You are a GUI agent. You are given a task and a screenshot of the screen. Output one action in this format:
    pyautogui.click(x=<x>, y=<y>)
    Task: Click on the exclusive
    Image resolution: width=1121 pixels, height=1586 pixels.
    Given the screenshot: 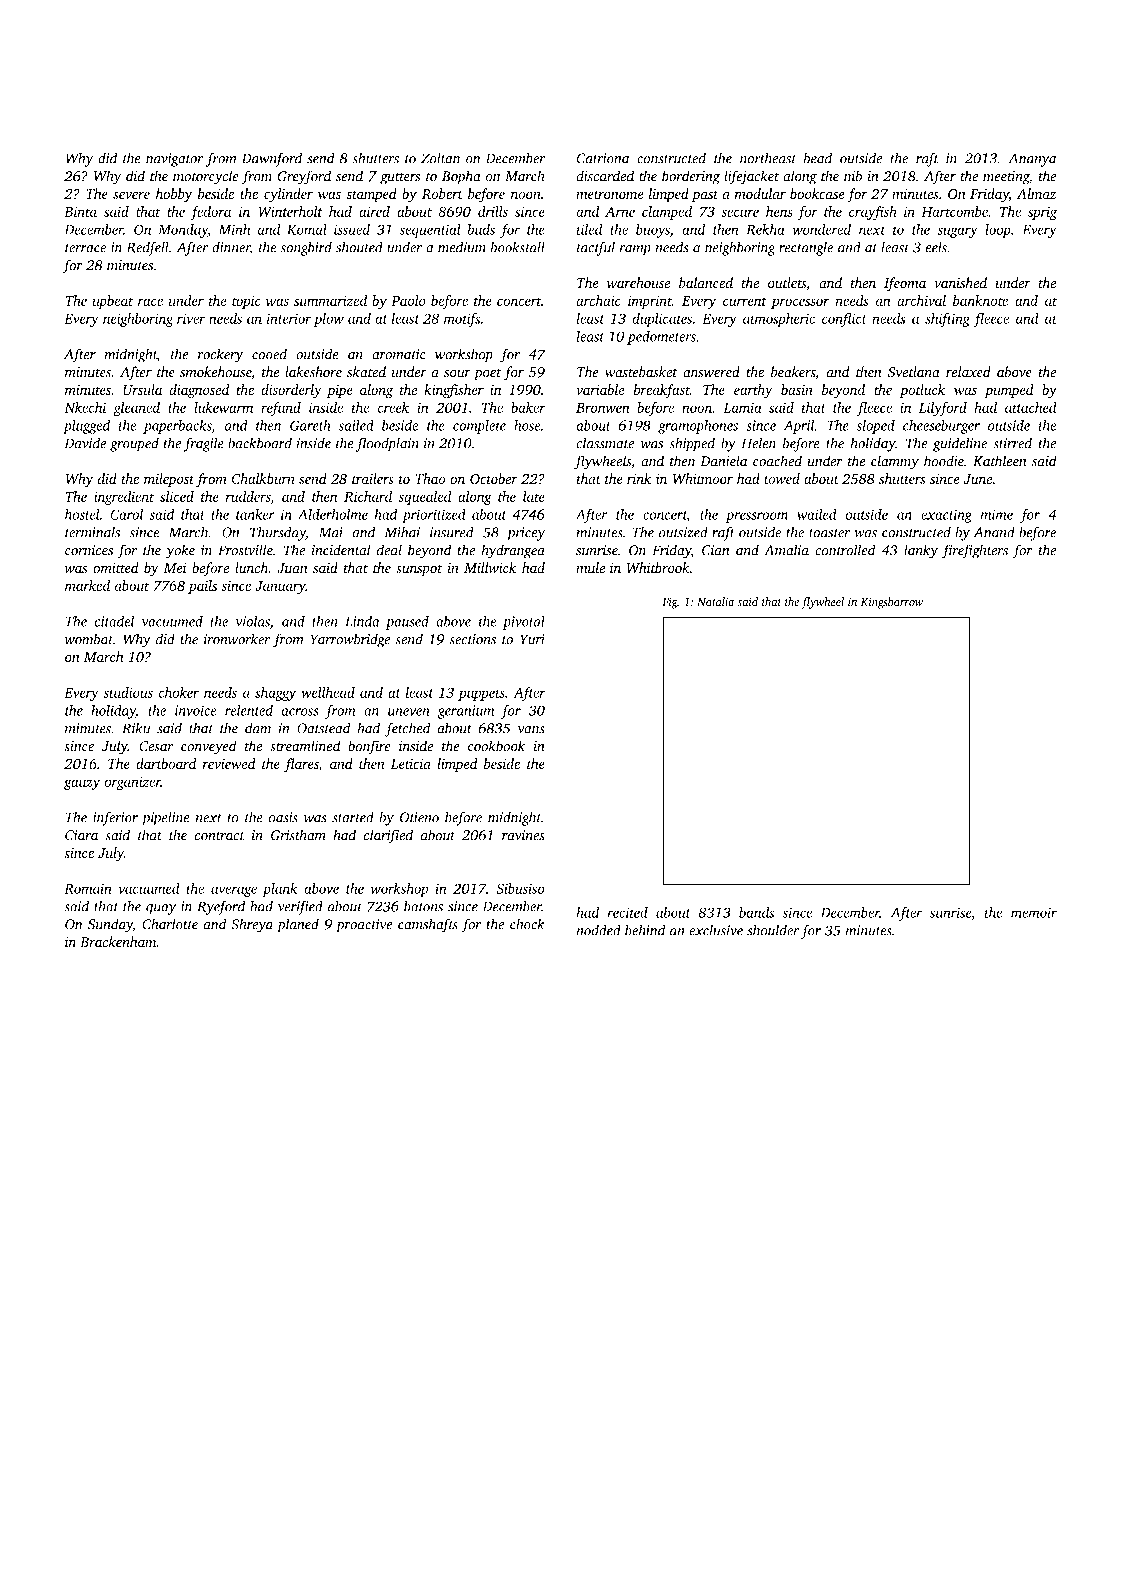 What is the action you would take?
    pyautogui.click(x=716, y=930)
